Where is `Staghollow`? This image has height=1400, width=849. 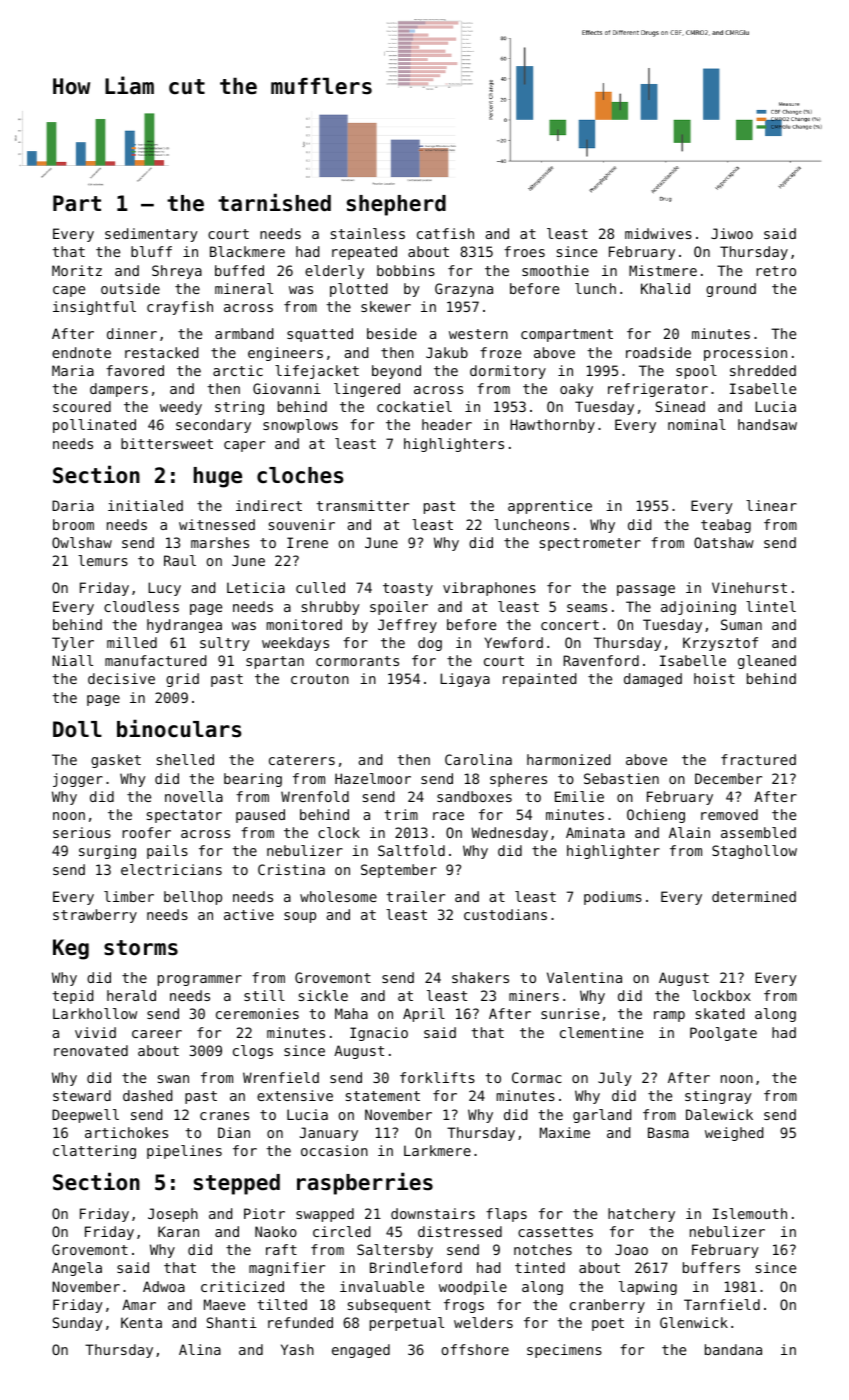
Staghollow is located at coordinates (754, 852).
